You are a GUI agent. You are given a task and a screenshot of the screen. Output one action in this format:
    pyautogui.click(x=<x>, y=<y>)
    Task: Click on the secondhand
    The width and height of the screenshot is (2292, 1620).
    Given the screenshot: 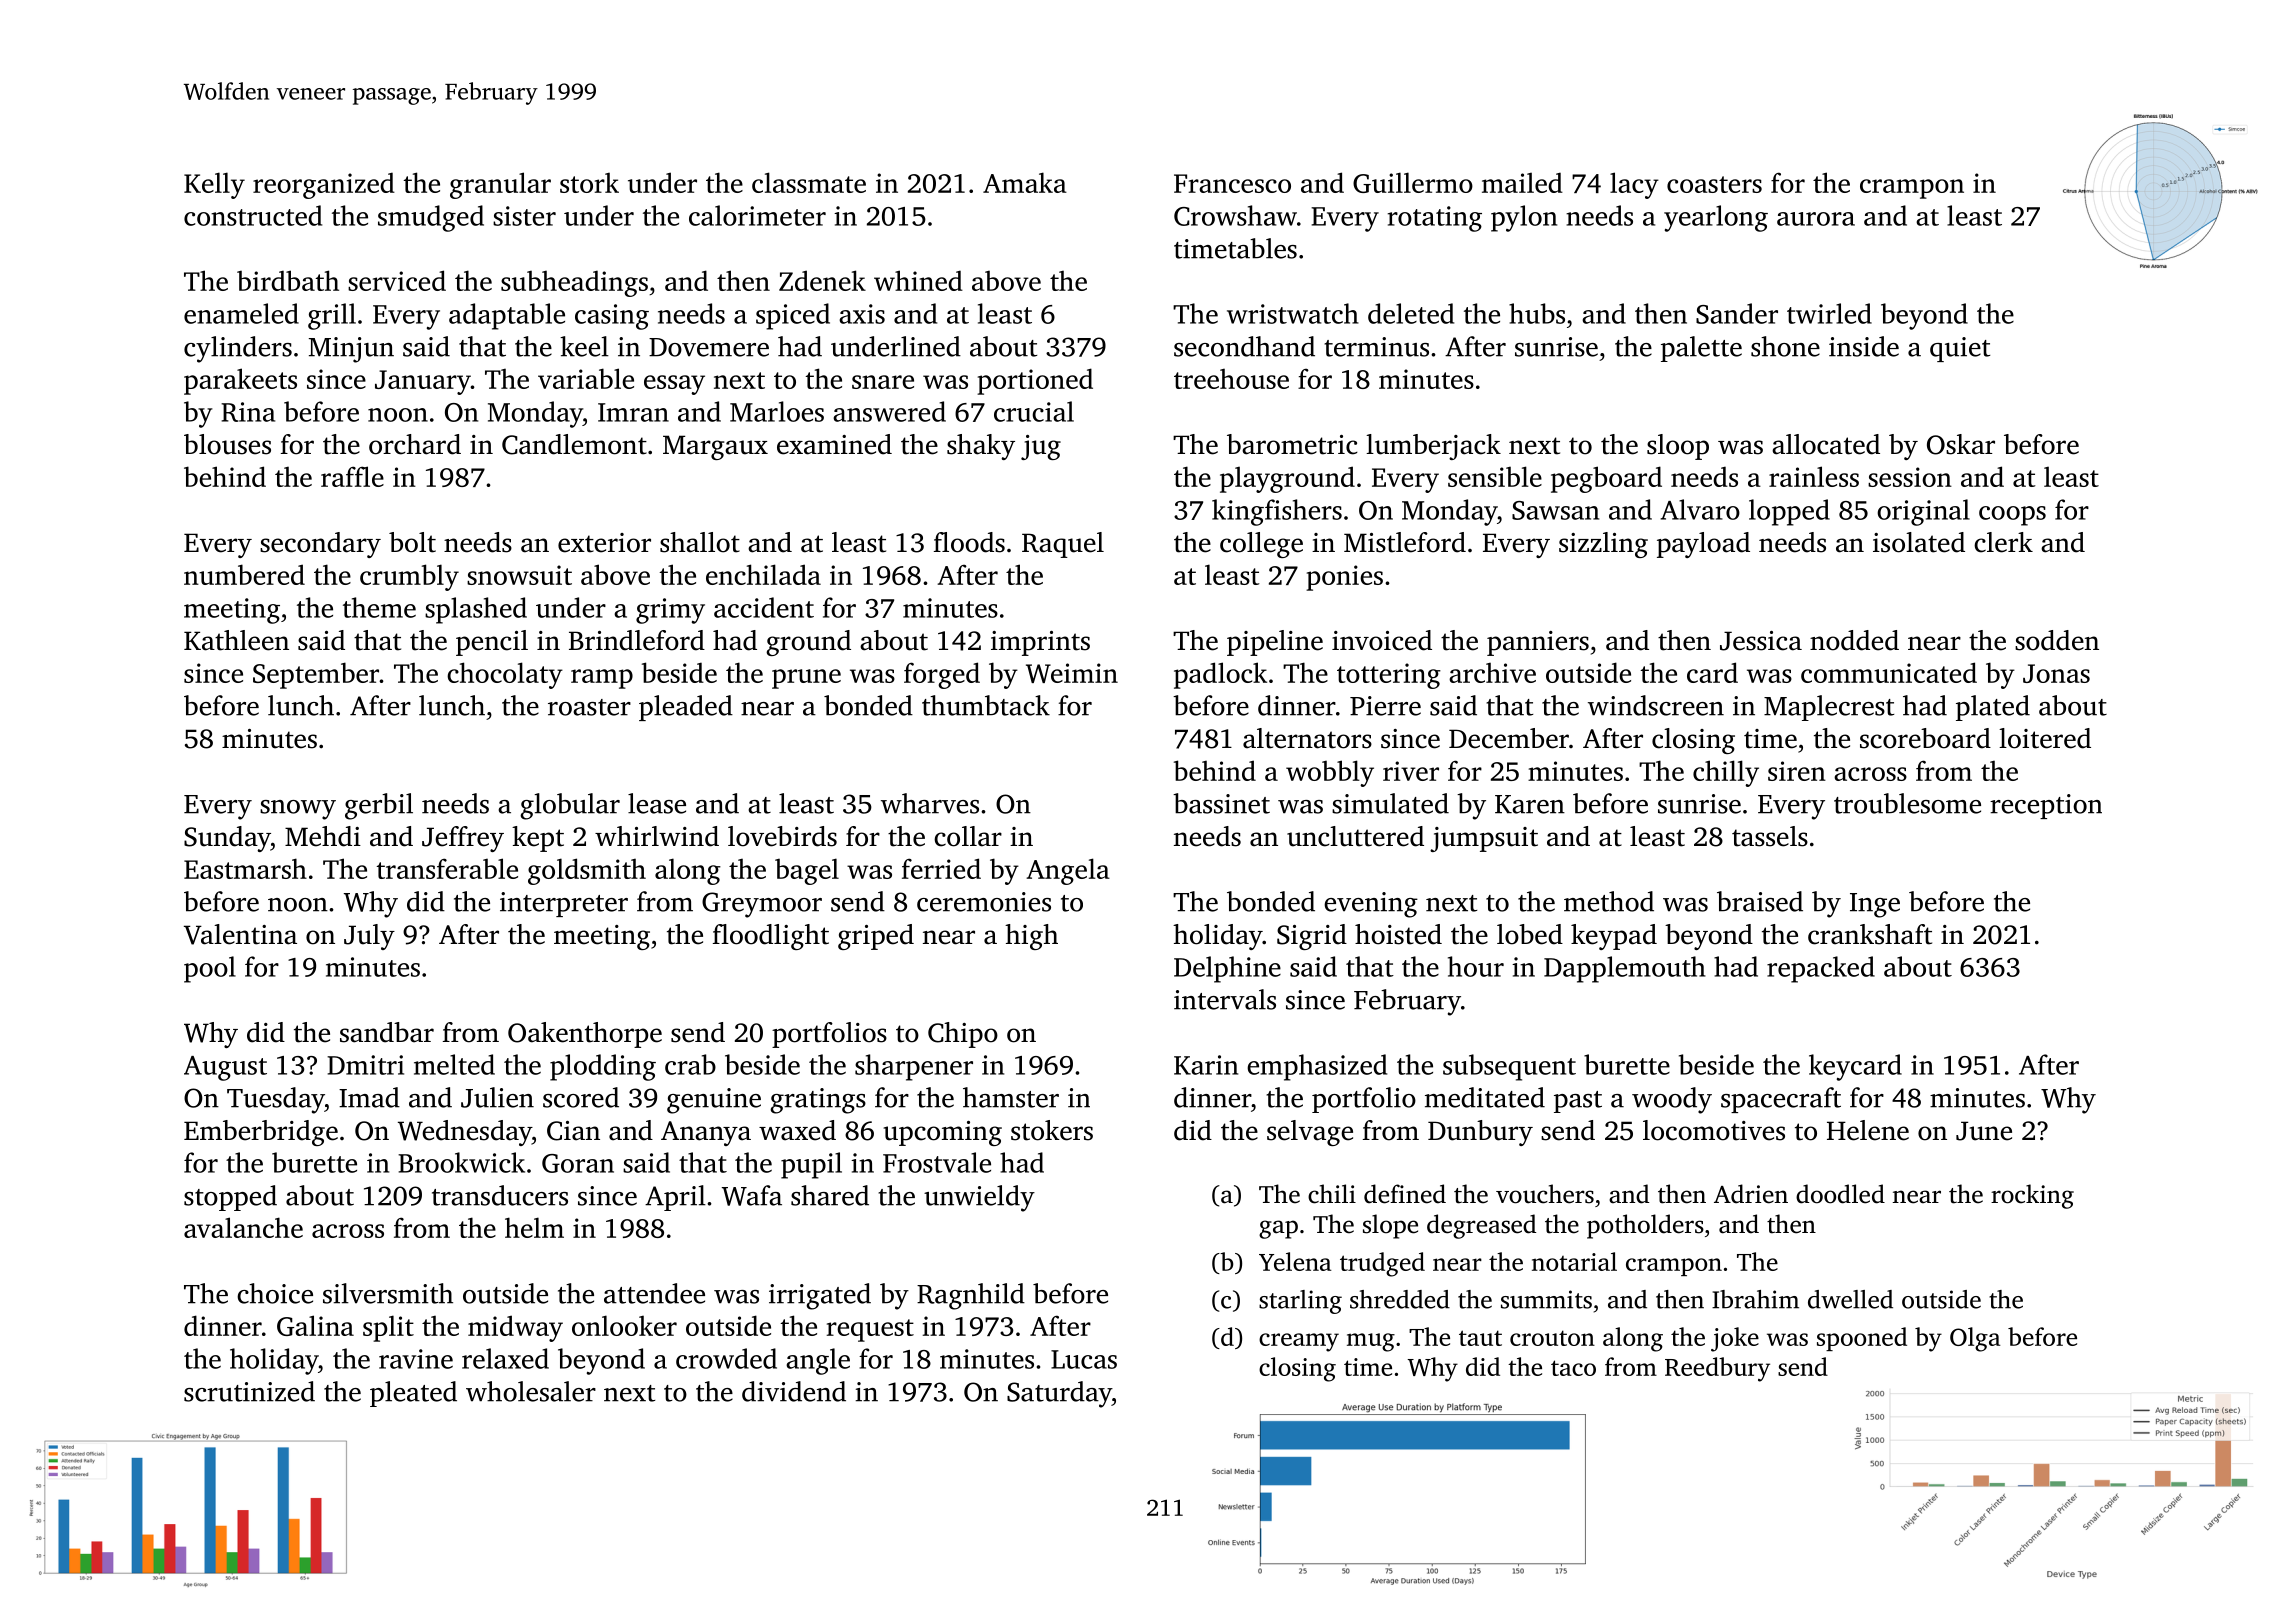 What is the action you would take?
    pyautogui.click(x=1244, y=346)
